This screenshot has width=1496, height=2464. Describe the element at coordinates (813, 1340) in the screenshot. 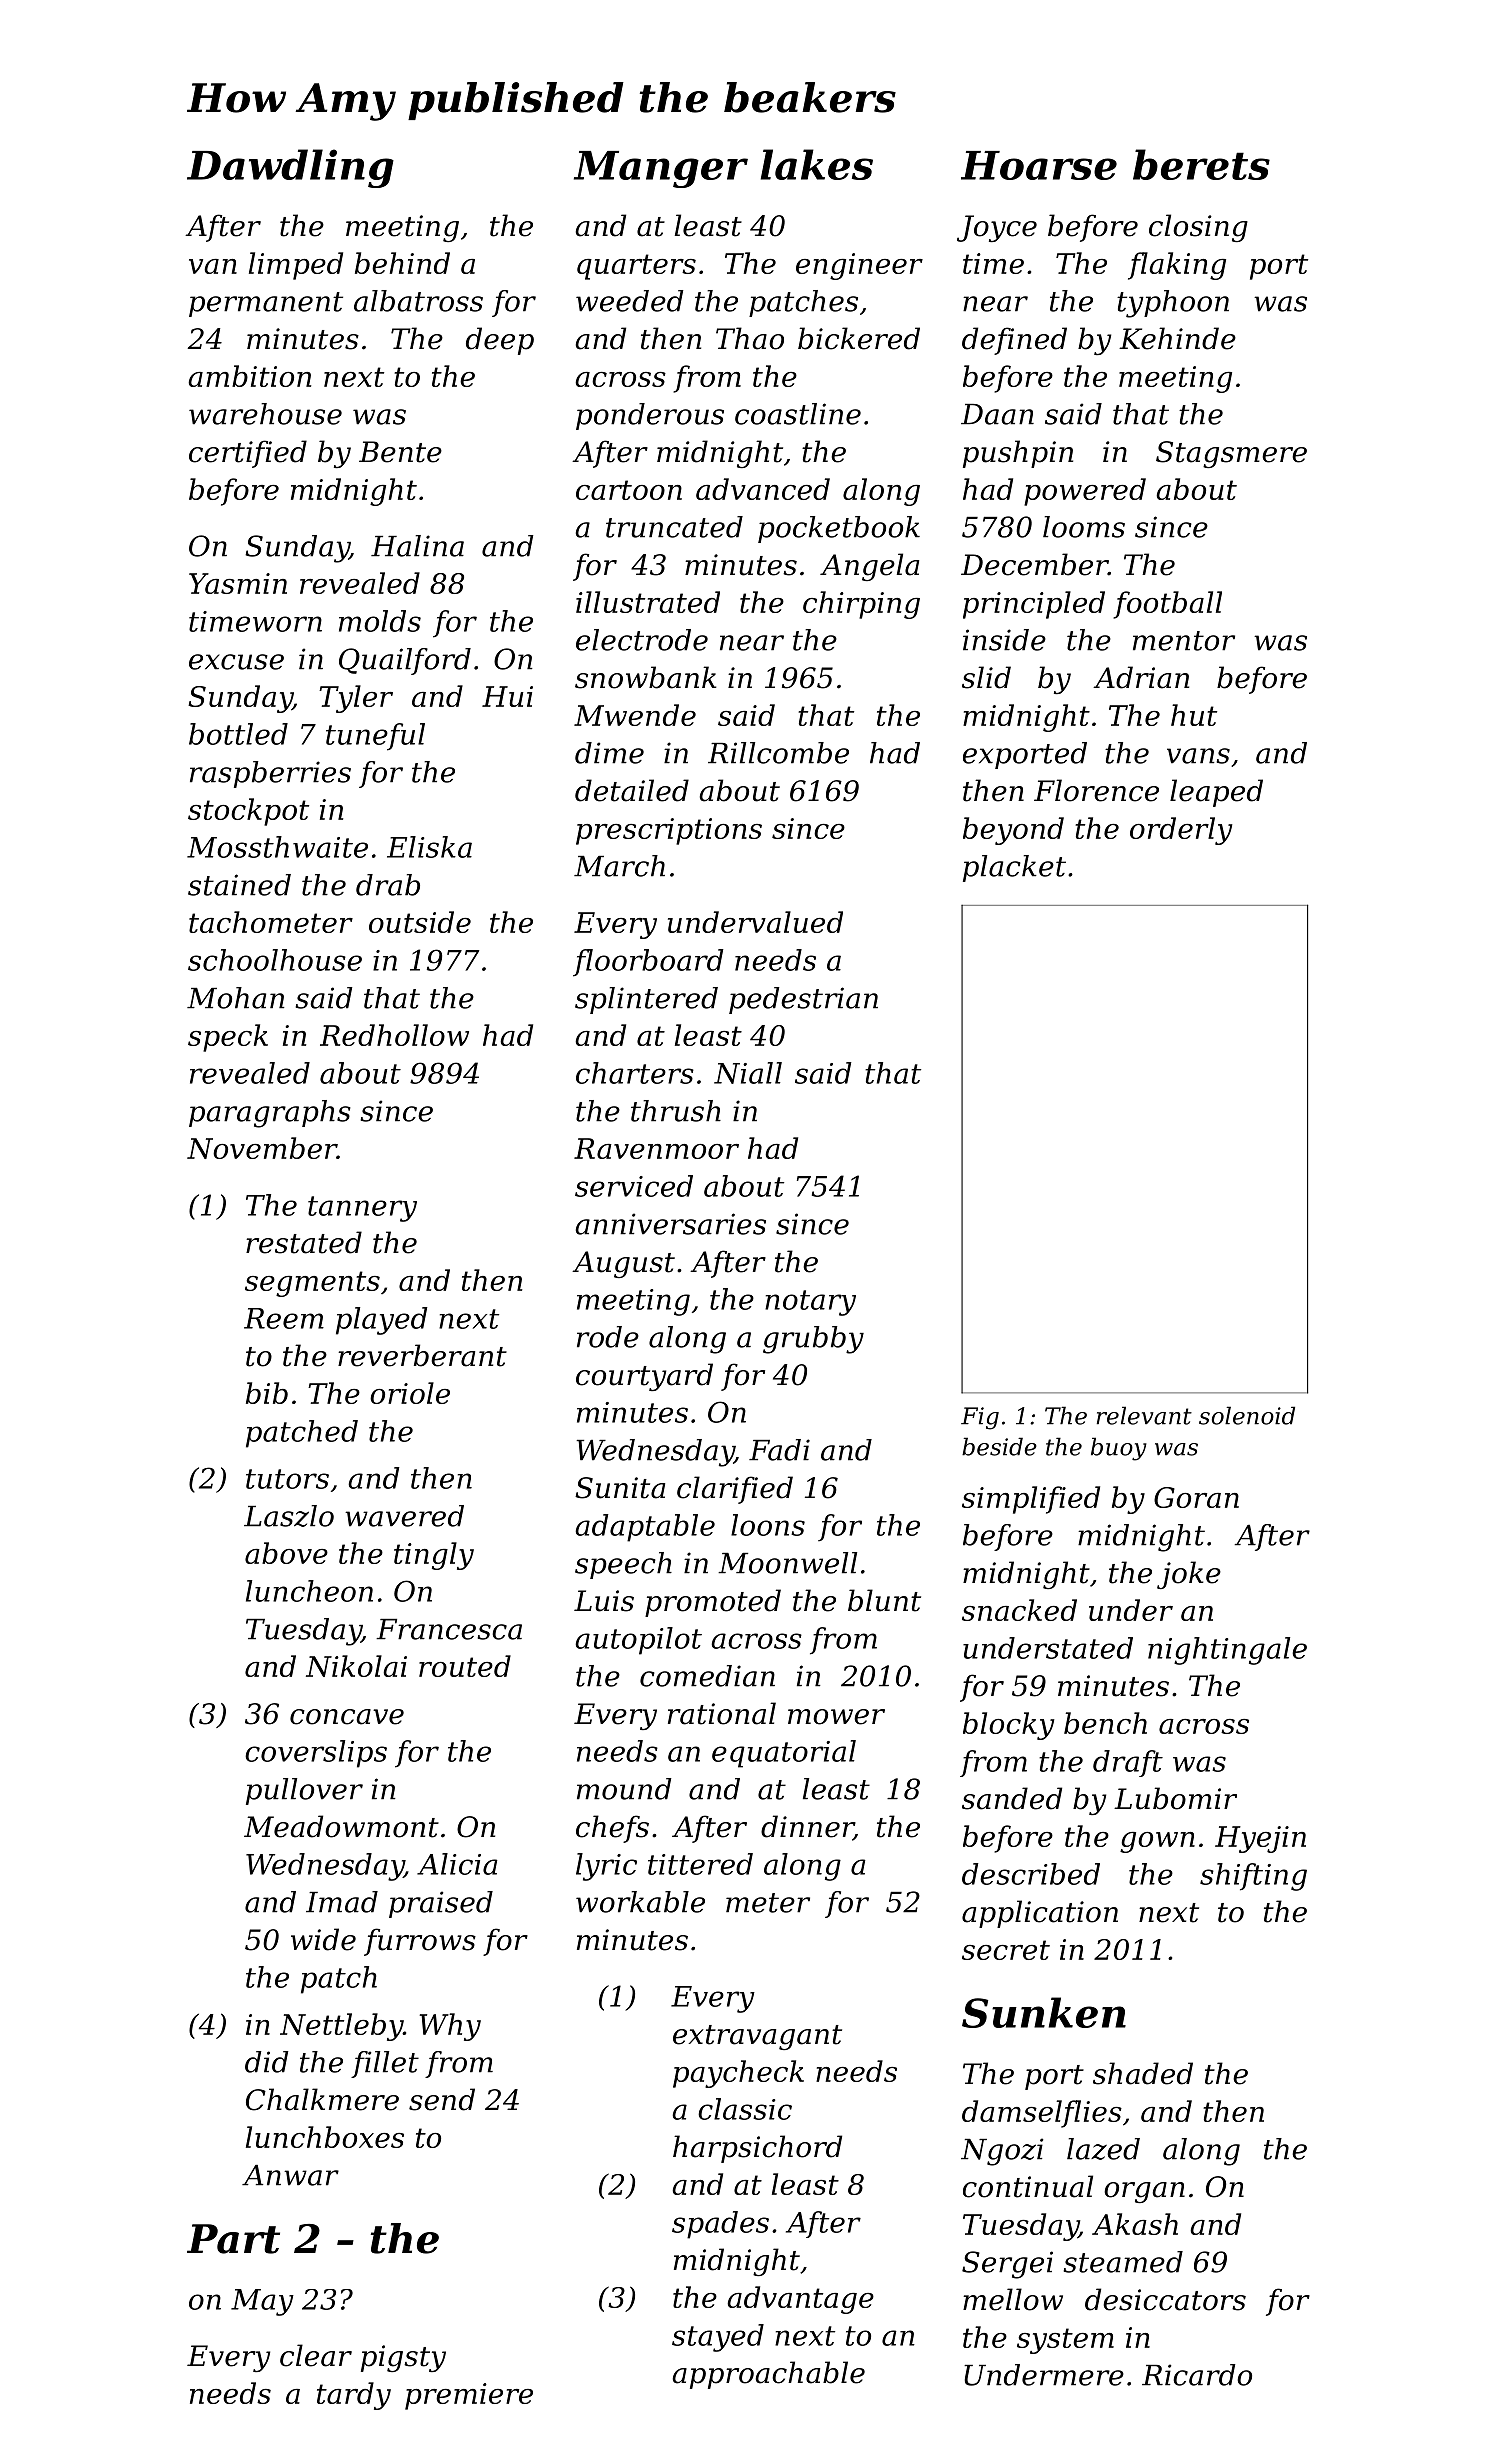

I see `grubby` at that location.
